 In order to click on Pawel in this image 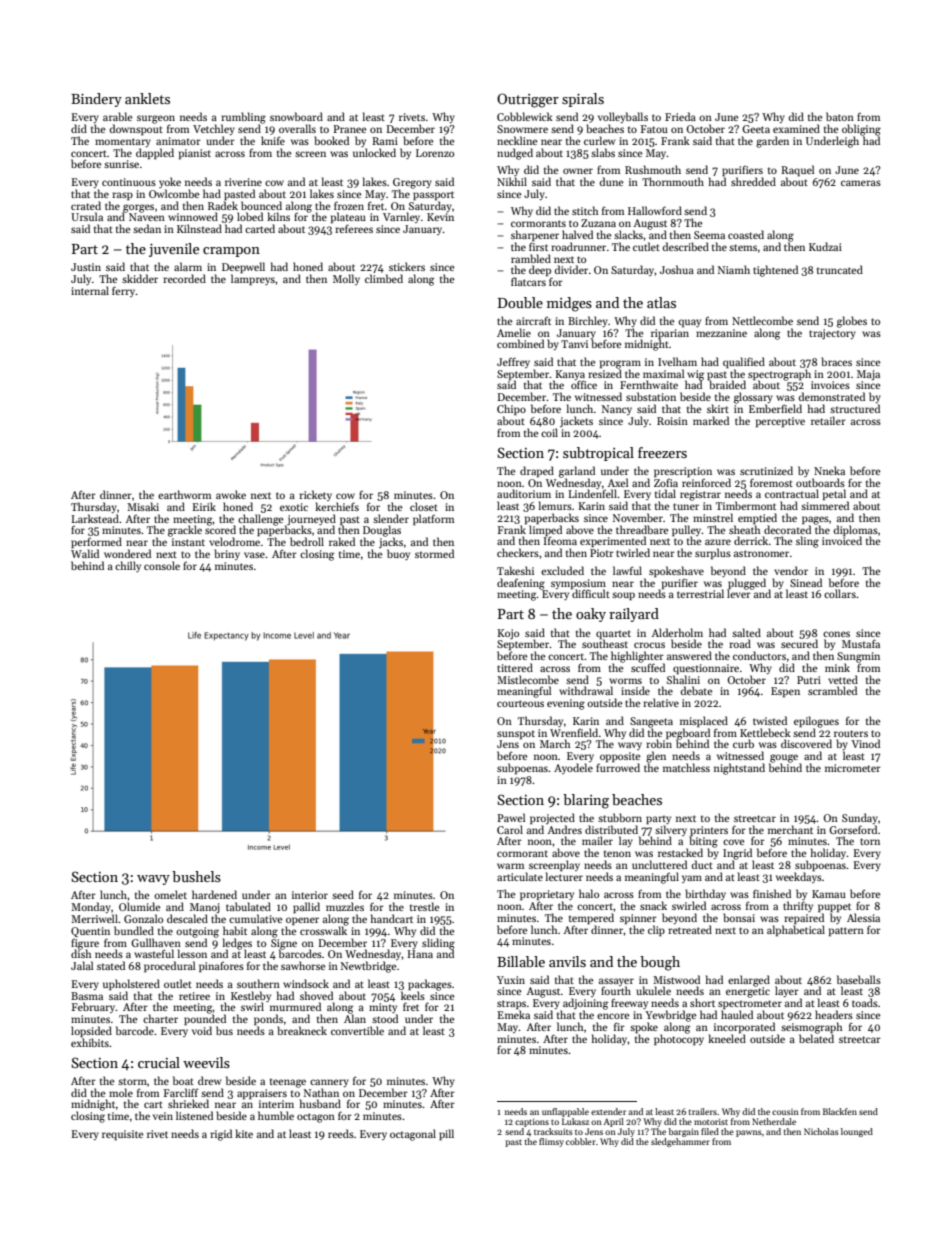, I will do `click(511, 817)`.
